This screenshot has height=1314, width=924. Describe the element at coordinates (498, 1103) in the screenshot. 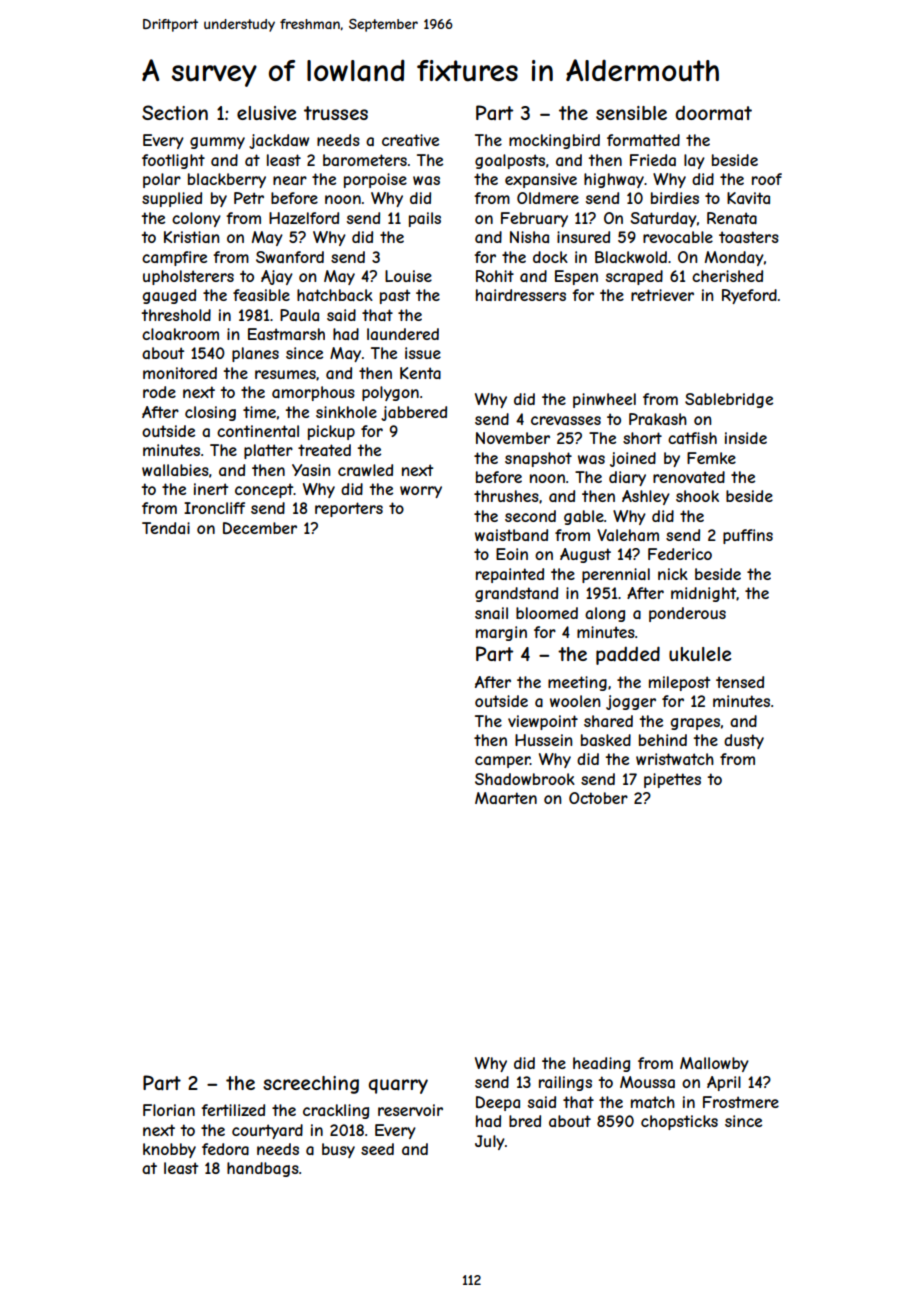

I see `Deepa` at that location.
